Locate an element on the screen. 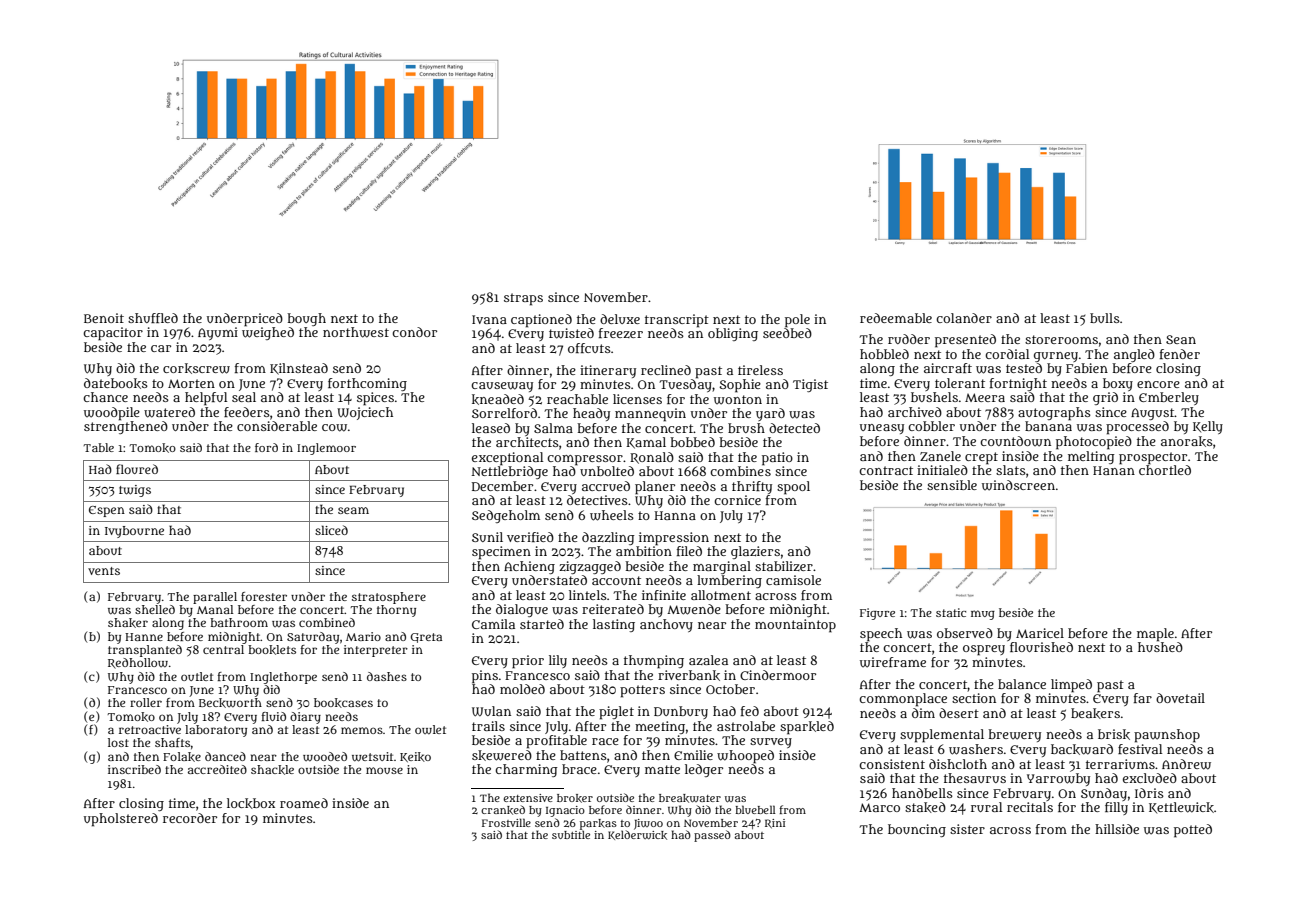  inscribed is located at coordinates (134, 769).
